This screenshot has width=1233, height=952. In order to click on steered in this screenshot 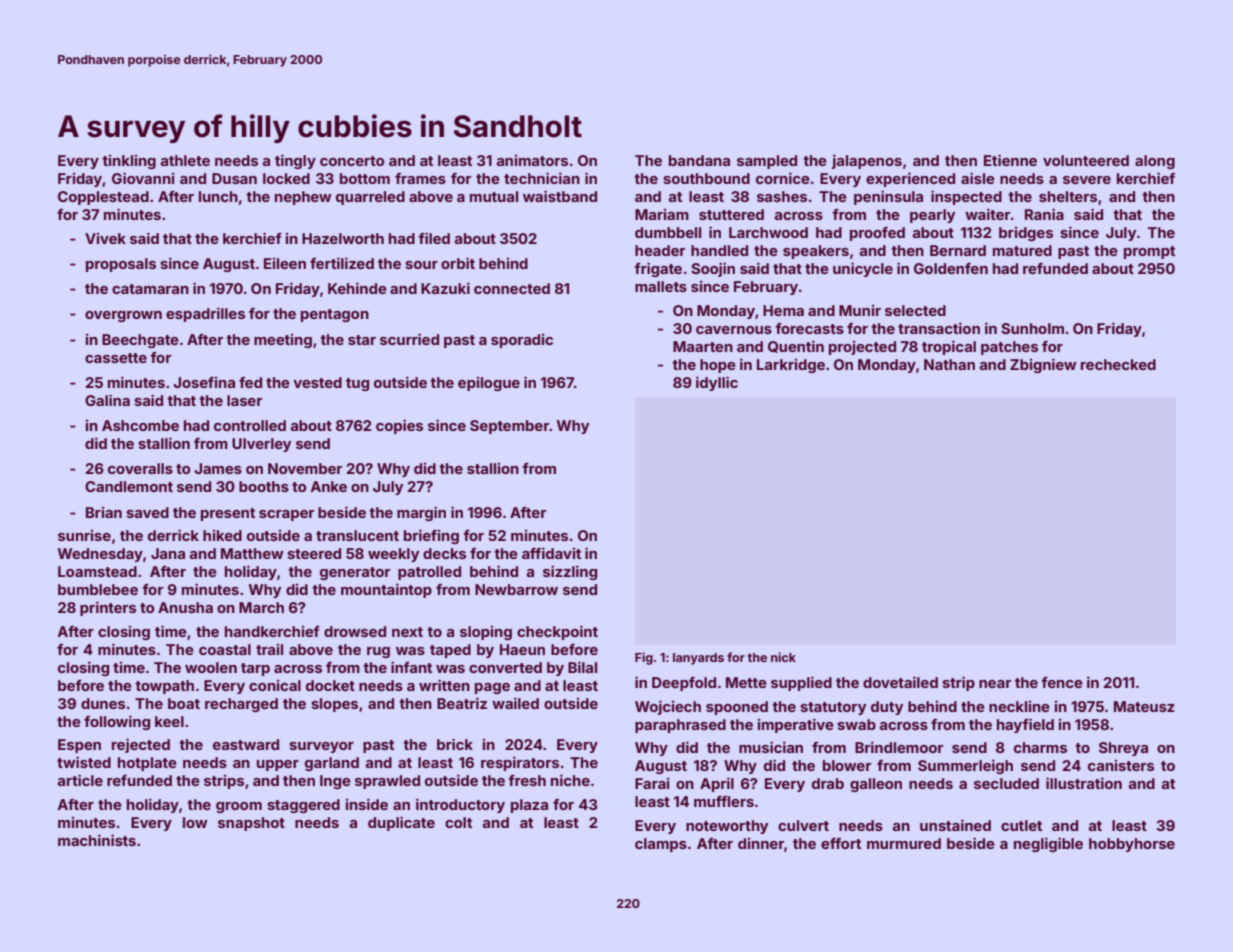, I will do `click(314, 553)`.
